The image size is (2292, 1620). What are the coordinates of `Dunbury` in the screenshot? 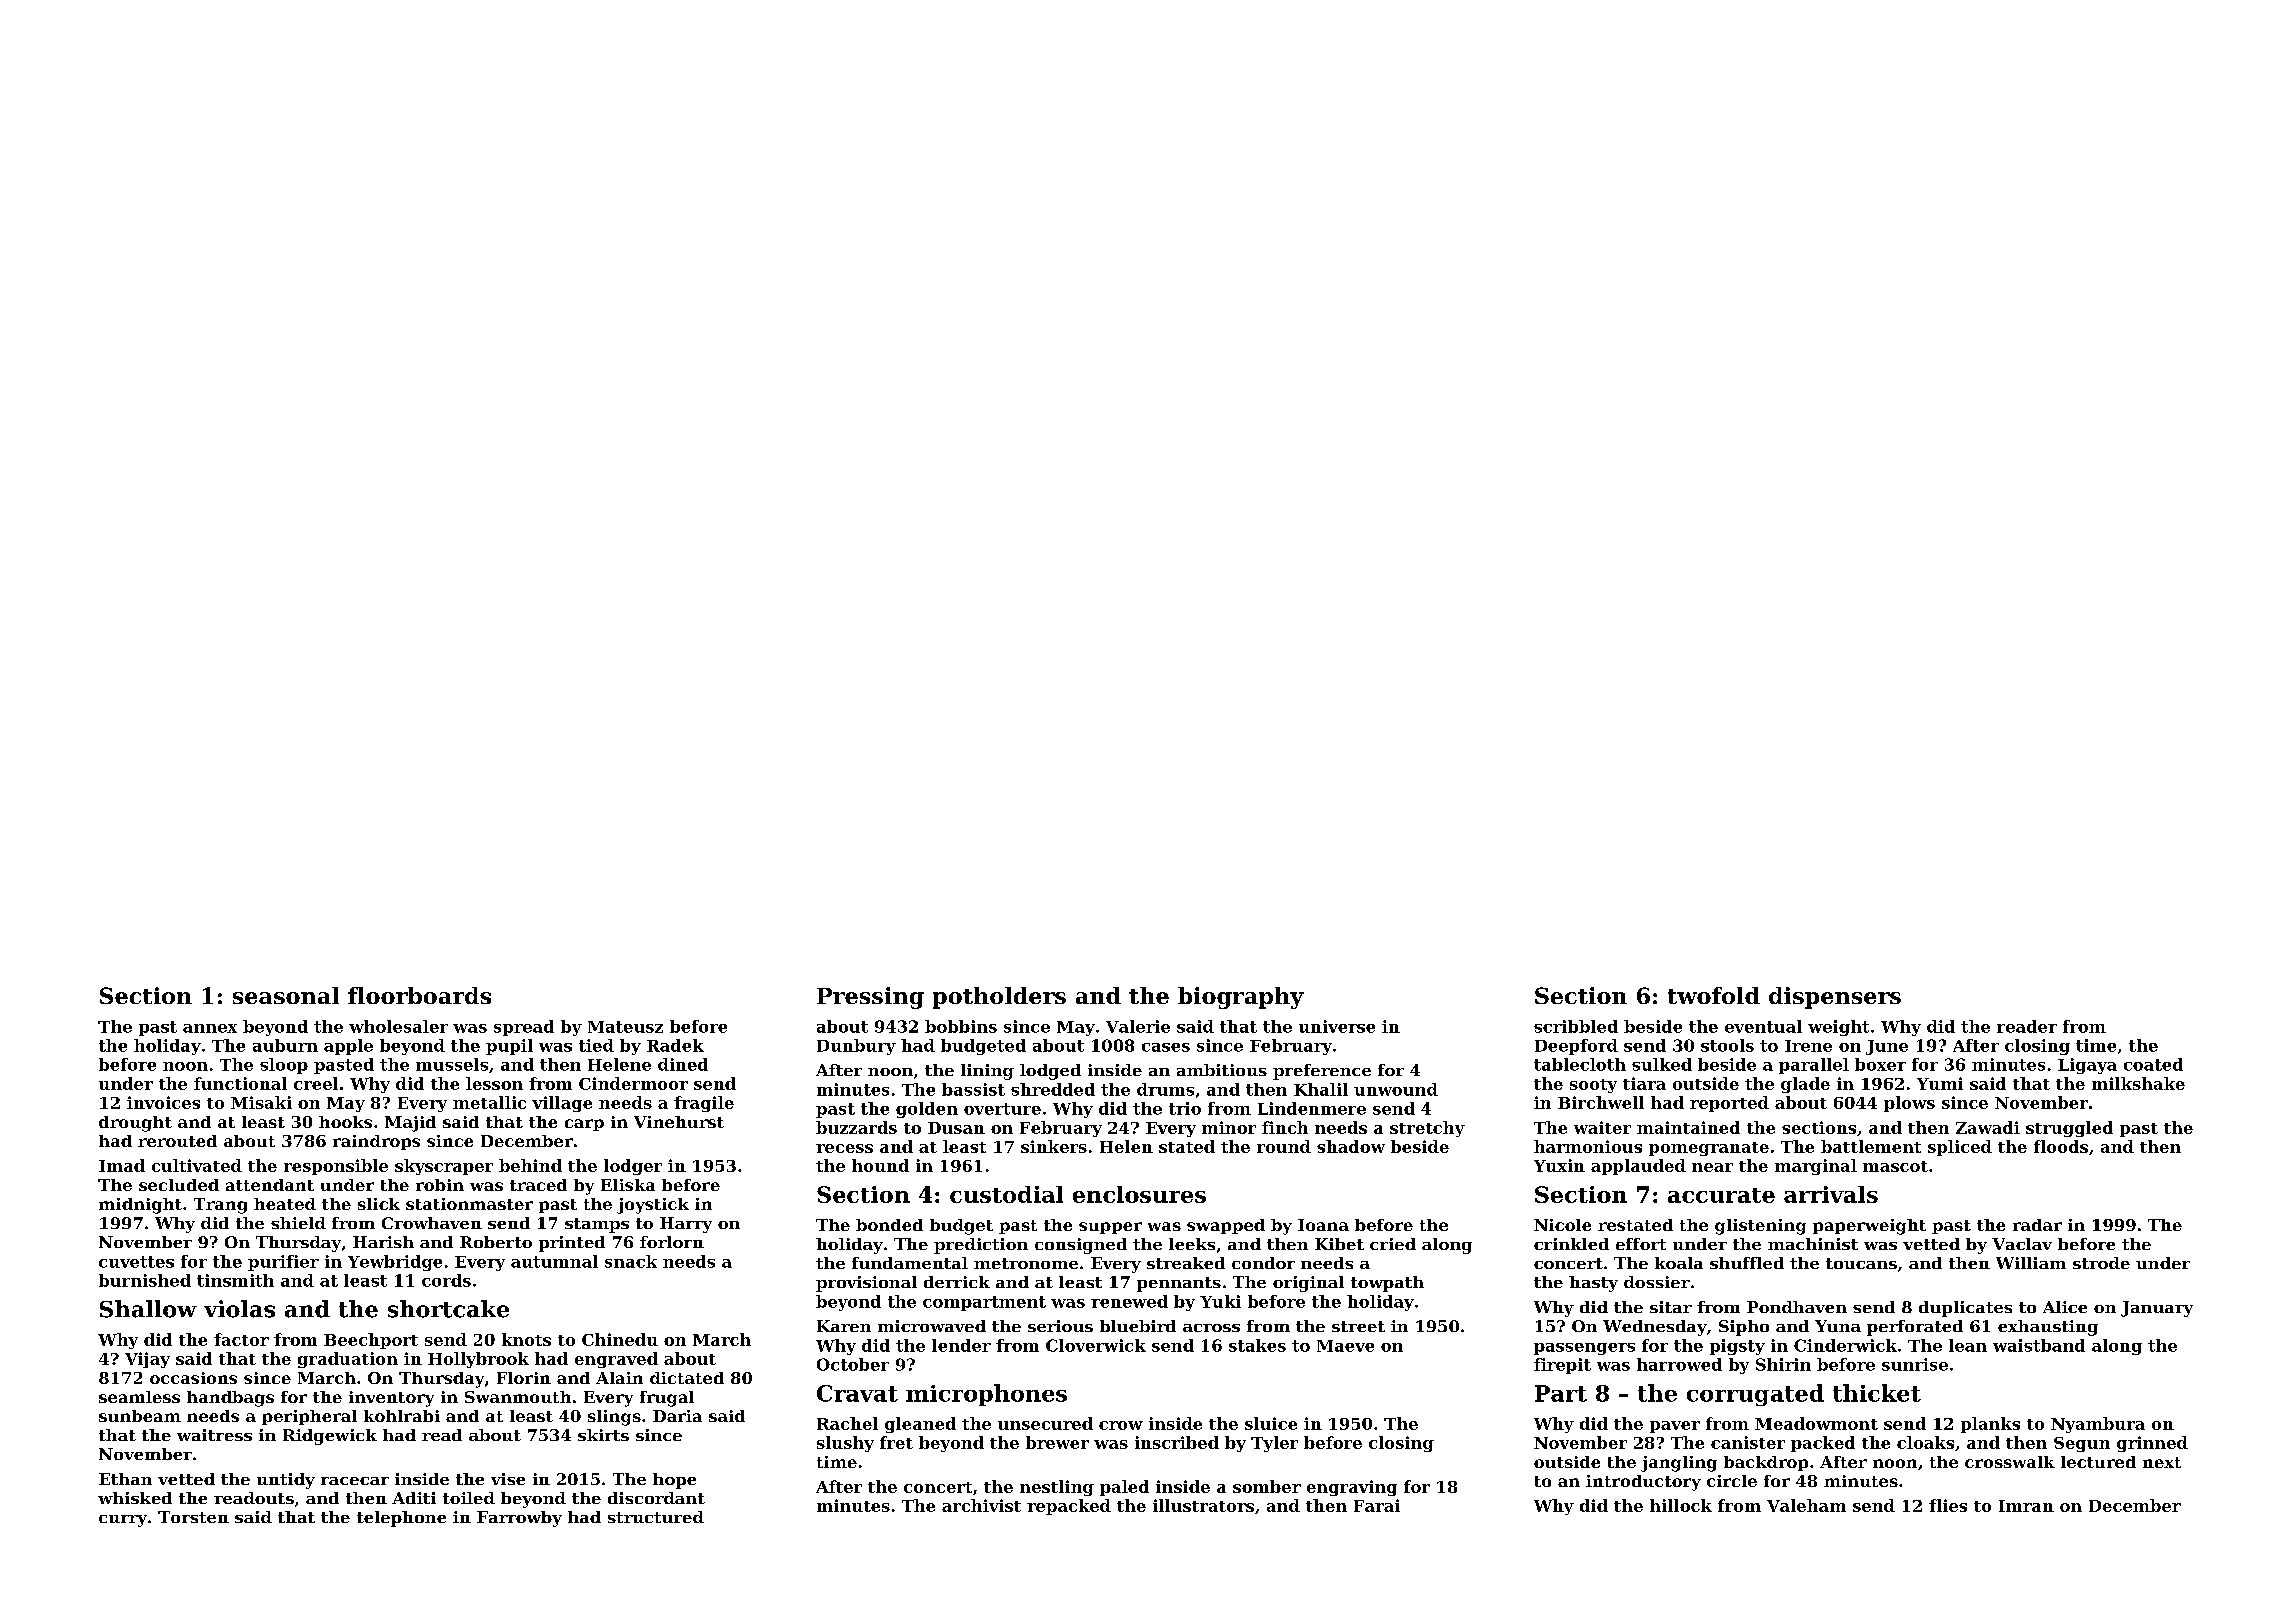 It's located at (856, 1047).
